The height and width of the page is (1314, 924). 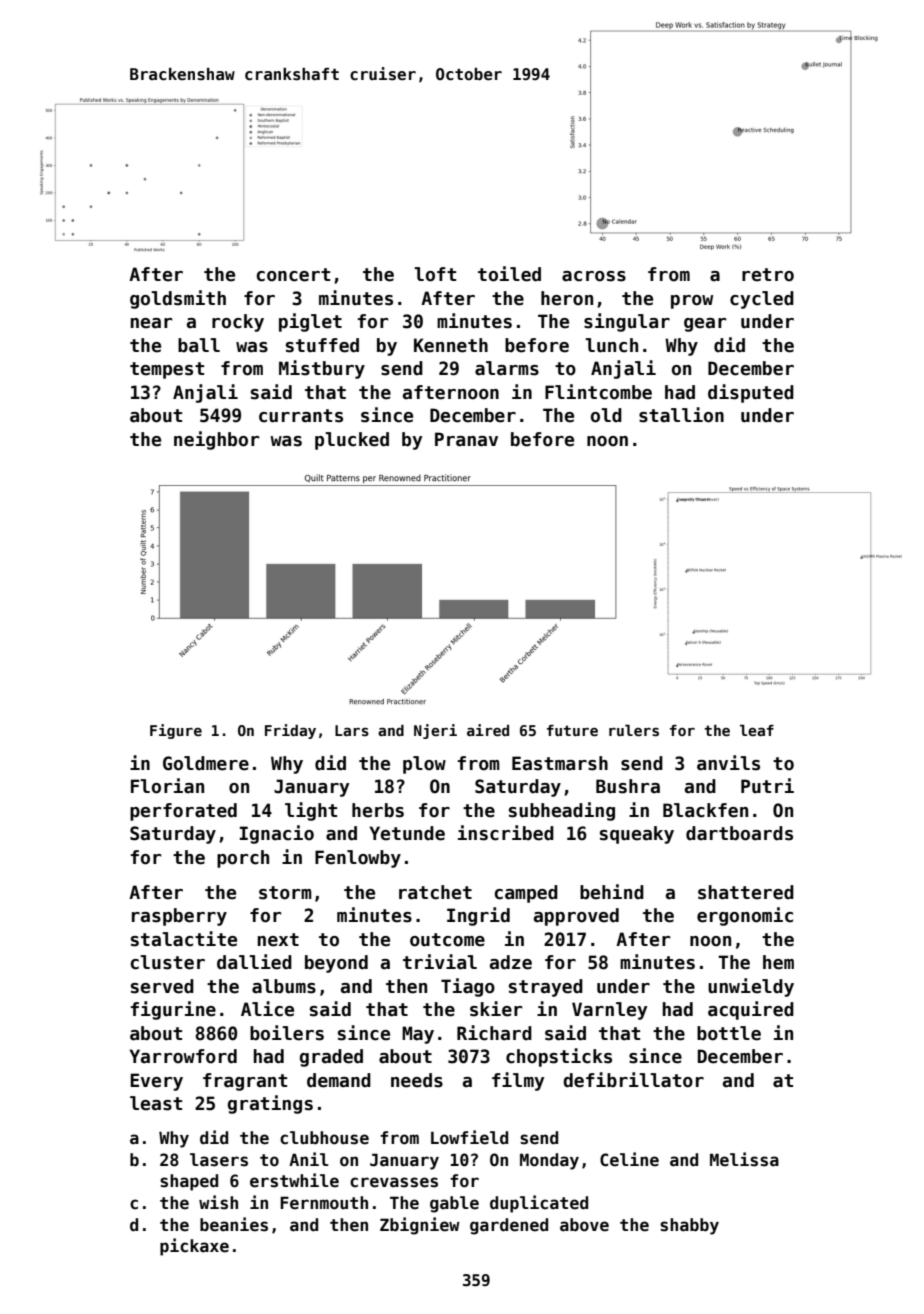 What do you see at coordinates (634, 730) in the page?
I see `rulers` at bounding box center [634, 730].
